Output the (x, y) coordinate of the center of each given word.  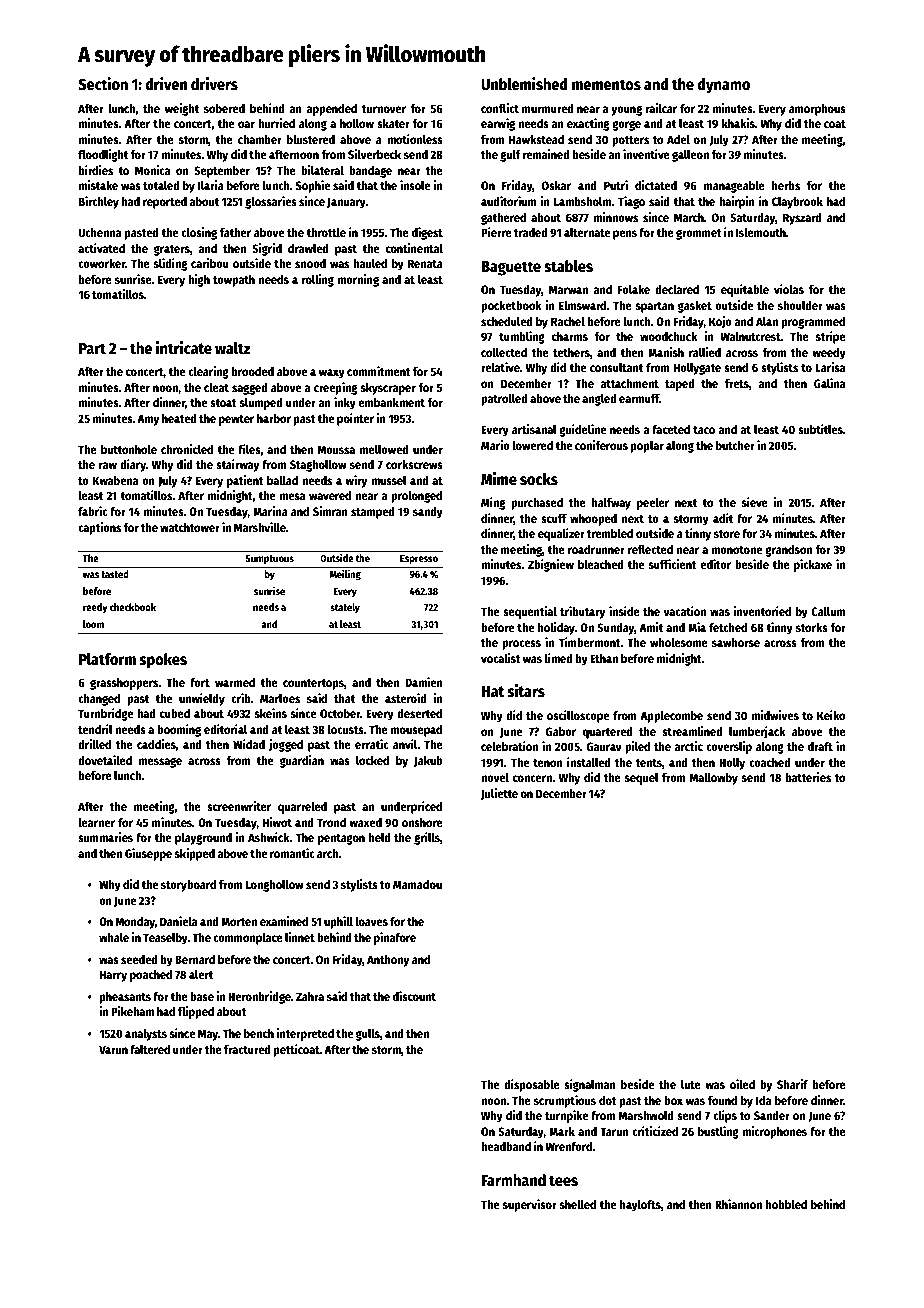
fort (200, 682)
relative (500, 367)
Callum (828, 611)
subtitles (820, 429)
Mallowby (714, 779)
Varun (113, 1049)
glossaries (271, 202)
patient (245, 481)
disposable (532, 1085)
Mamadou (417, 884)
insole (415, 185)
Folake (634, 289)
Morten (239, 921)
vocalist (501, 658)
